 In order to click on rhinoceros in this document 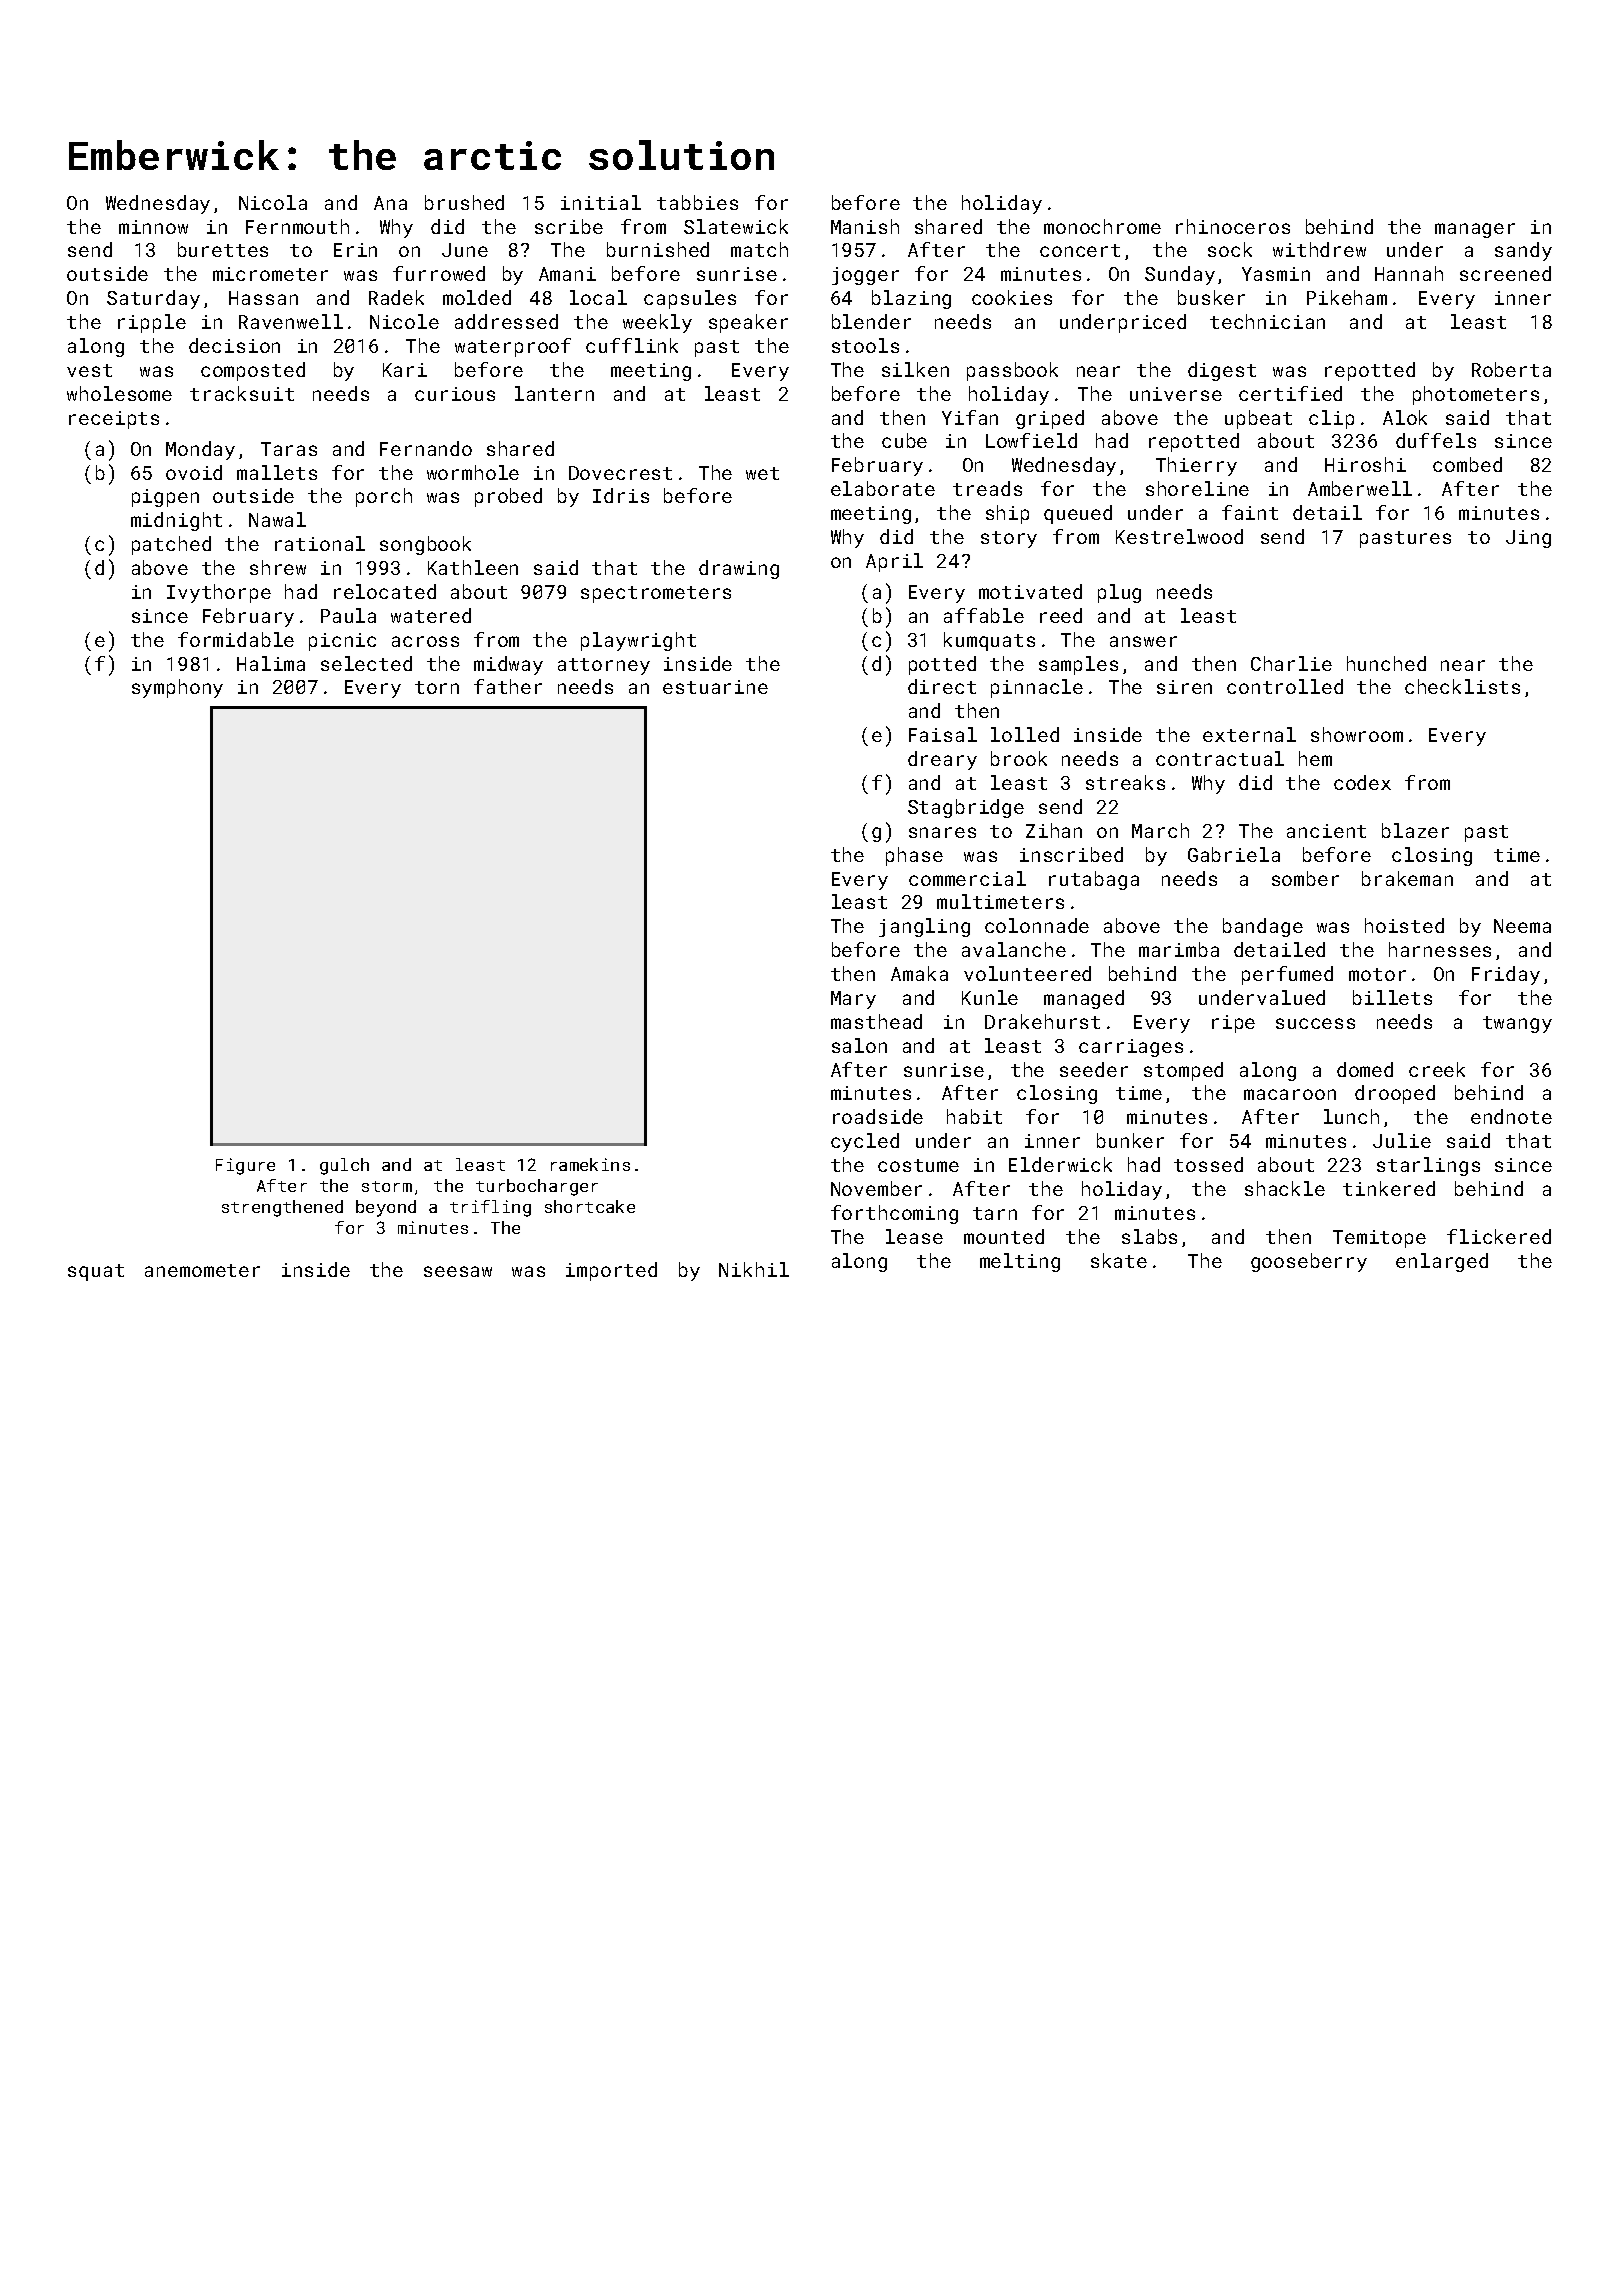, I will do `click(1233, 226)`.
